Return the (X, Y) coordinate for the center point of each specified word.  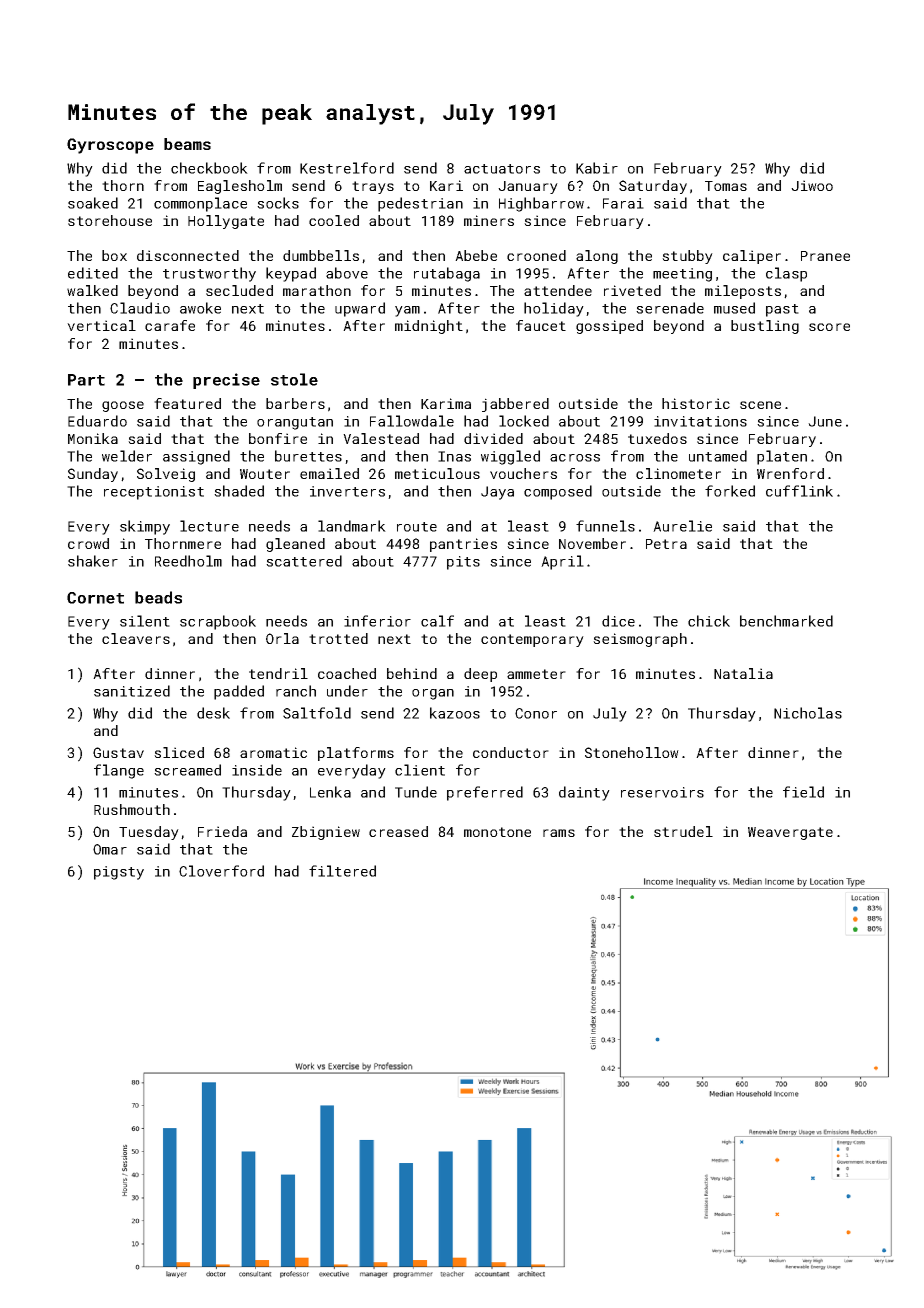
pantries (463, 545)
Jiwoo (812, 185)
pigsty (119, 873)
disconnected (188, 255)
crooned (536, 255)
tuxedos (657, 438)
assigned (196, 457)
